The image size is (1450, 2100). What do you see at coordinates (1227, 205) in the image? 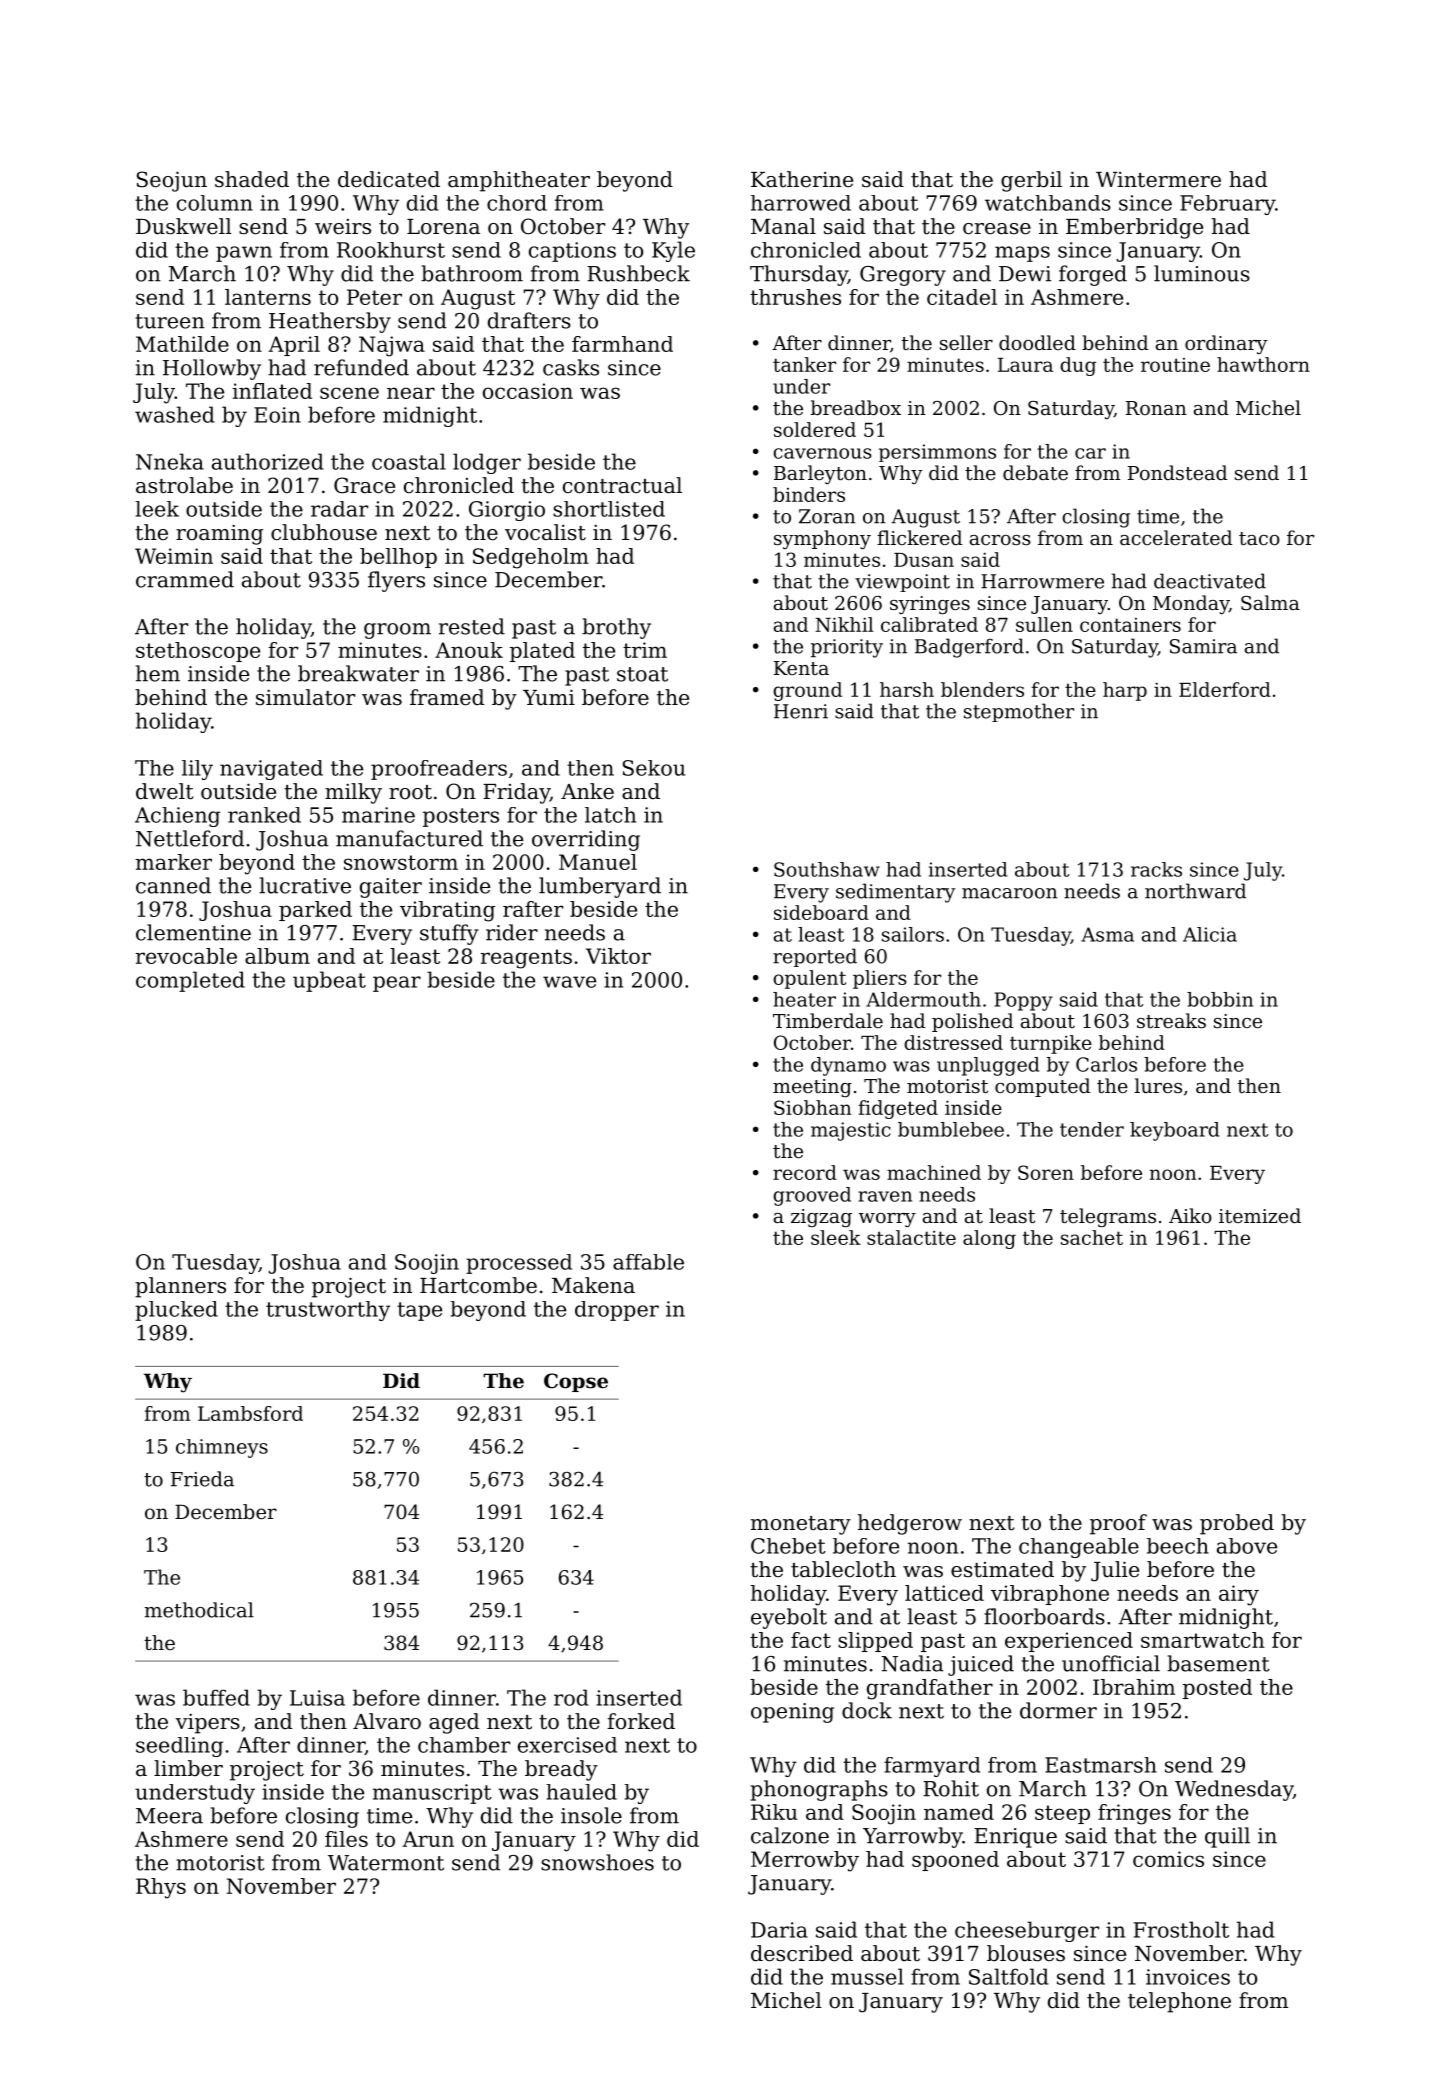
I see `February` at bounding box center [1227, 205].
